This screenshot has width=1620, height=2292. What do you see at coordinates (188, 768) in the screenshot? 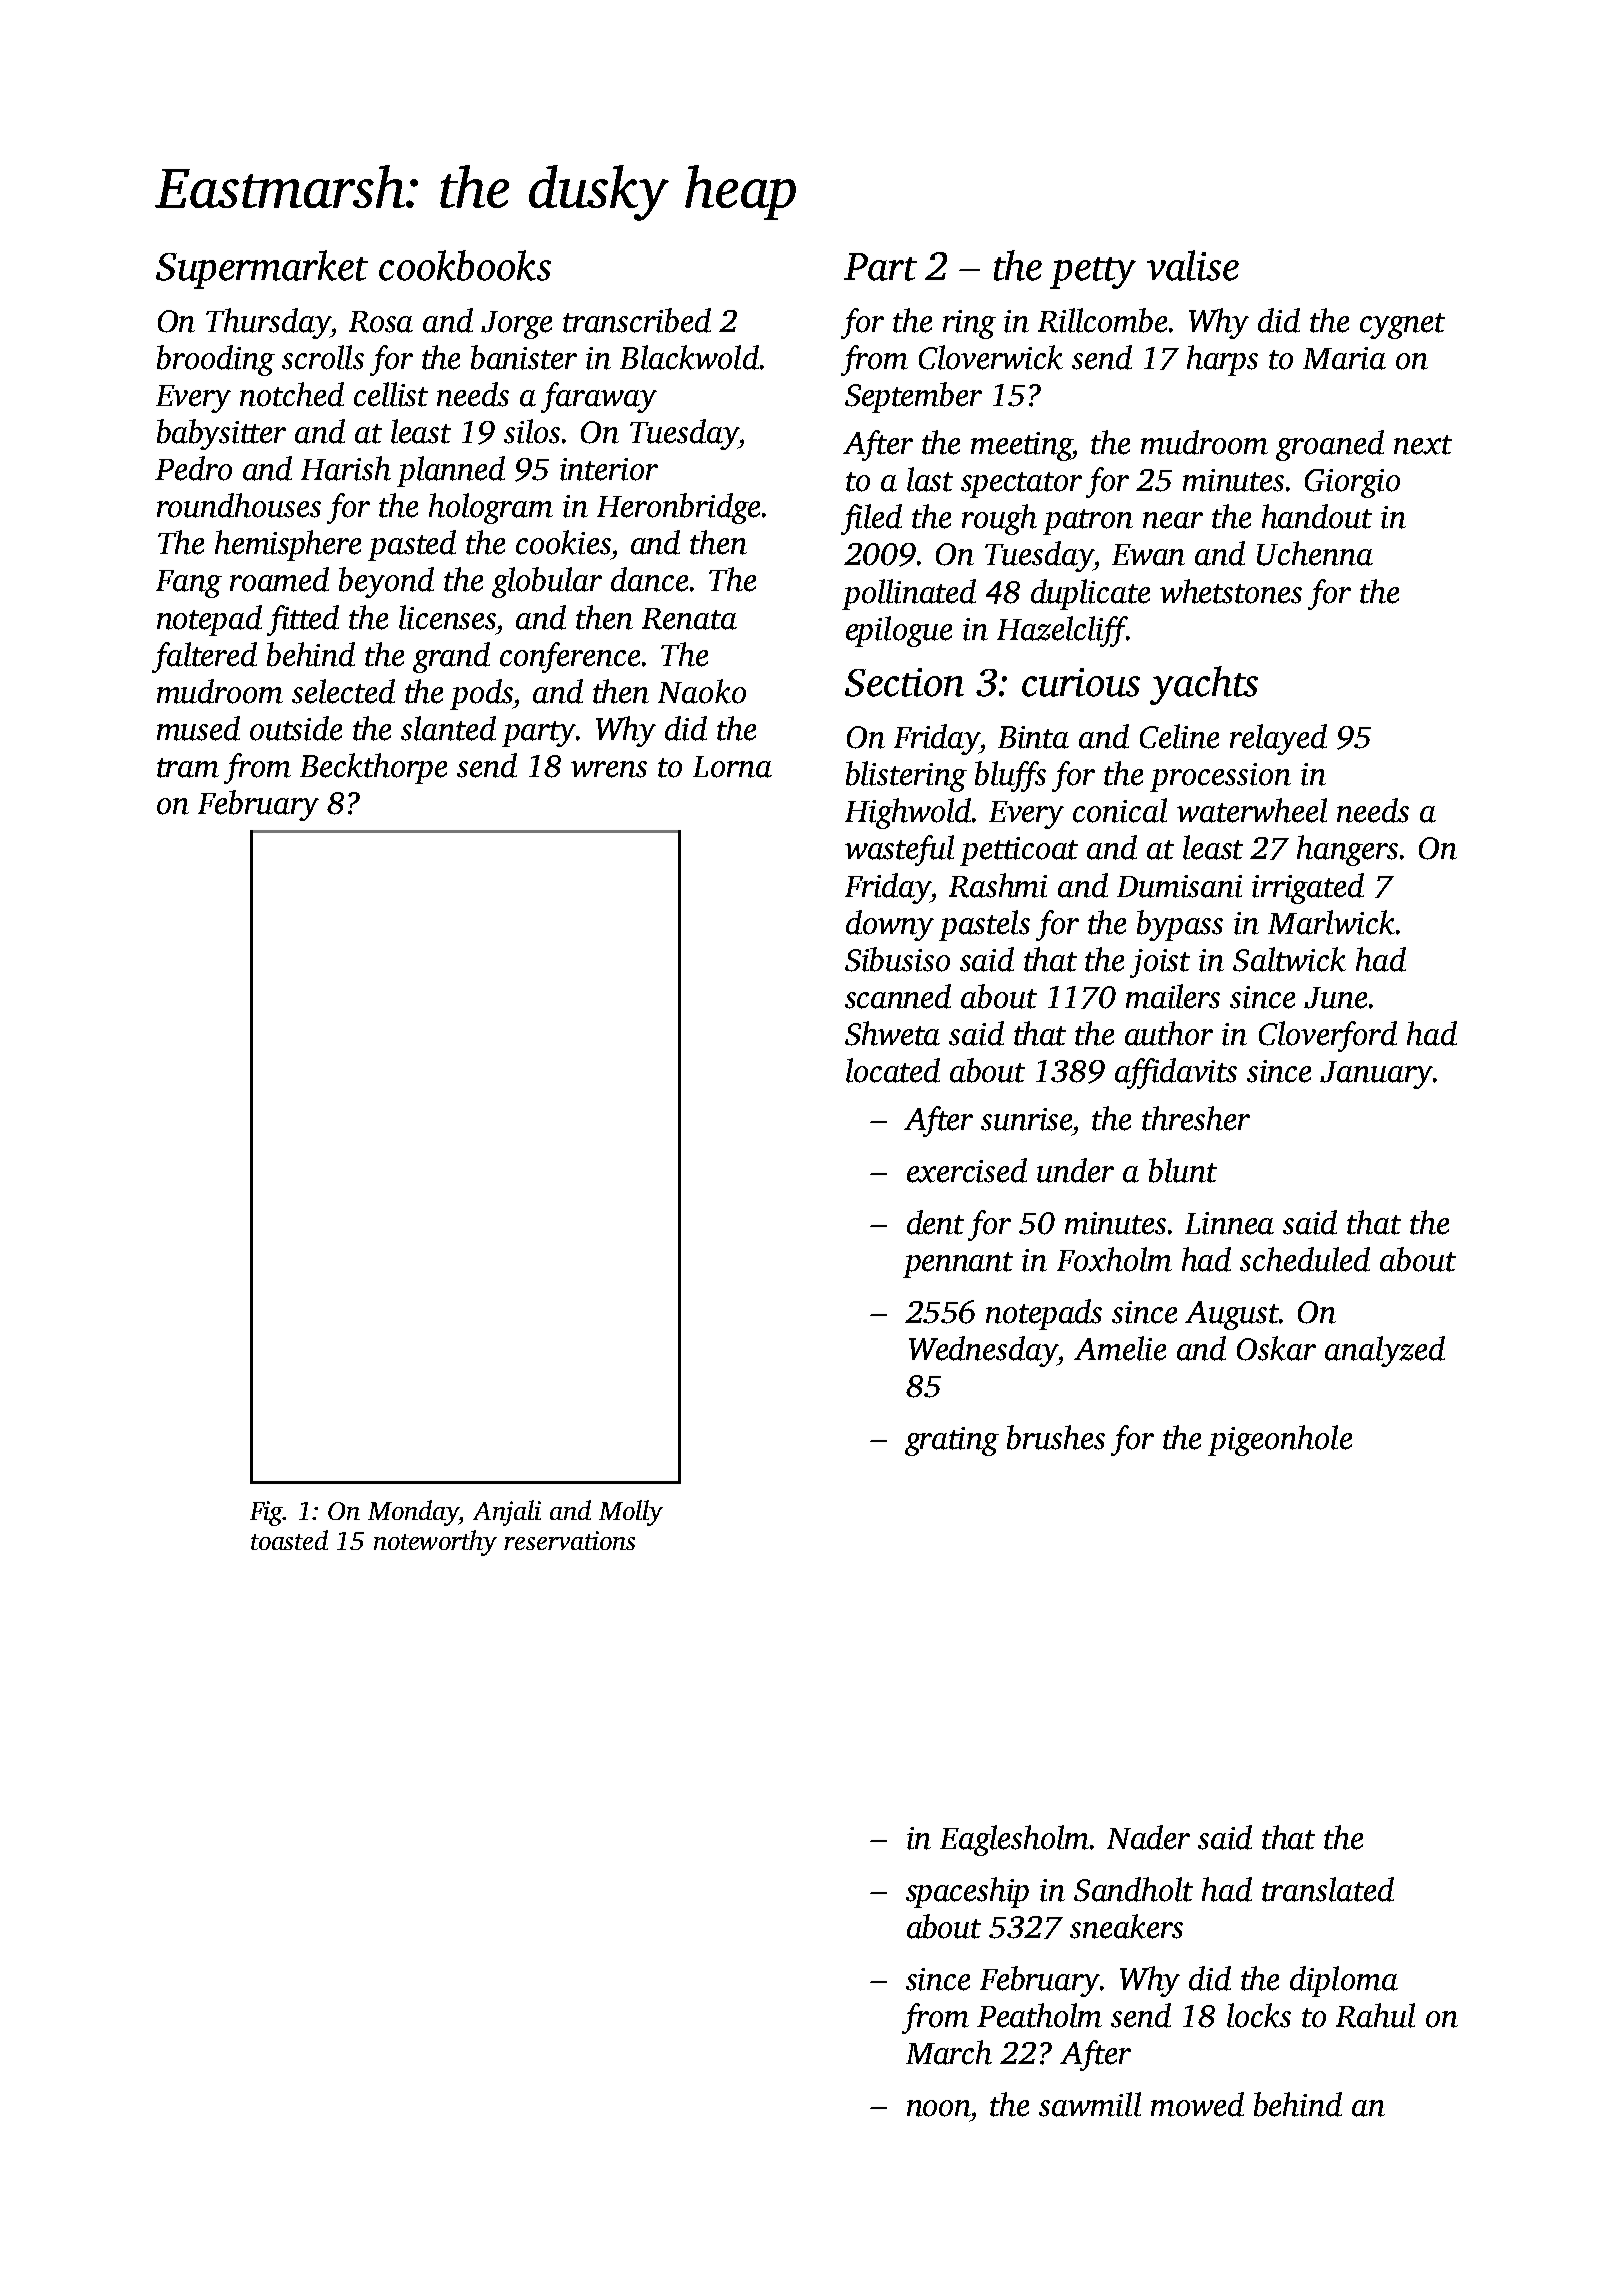
I see `tram` at bounding box center [188, 768].
